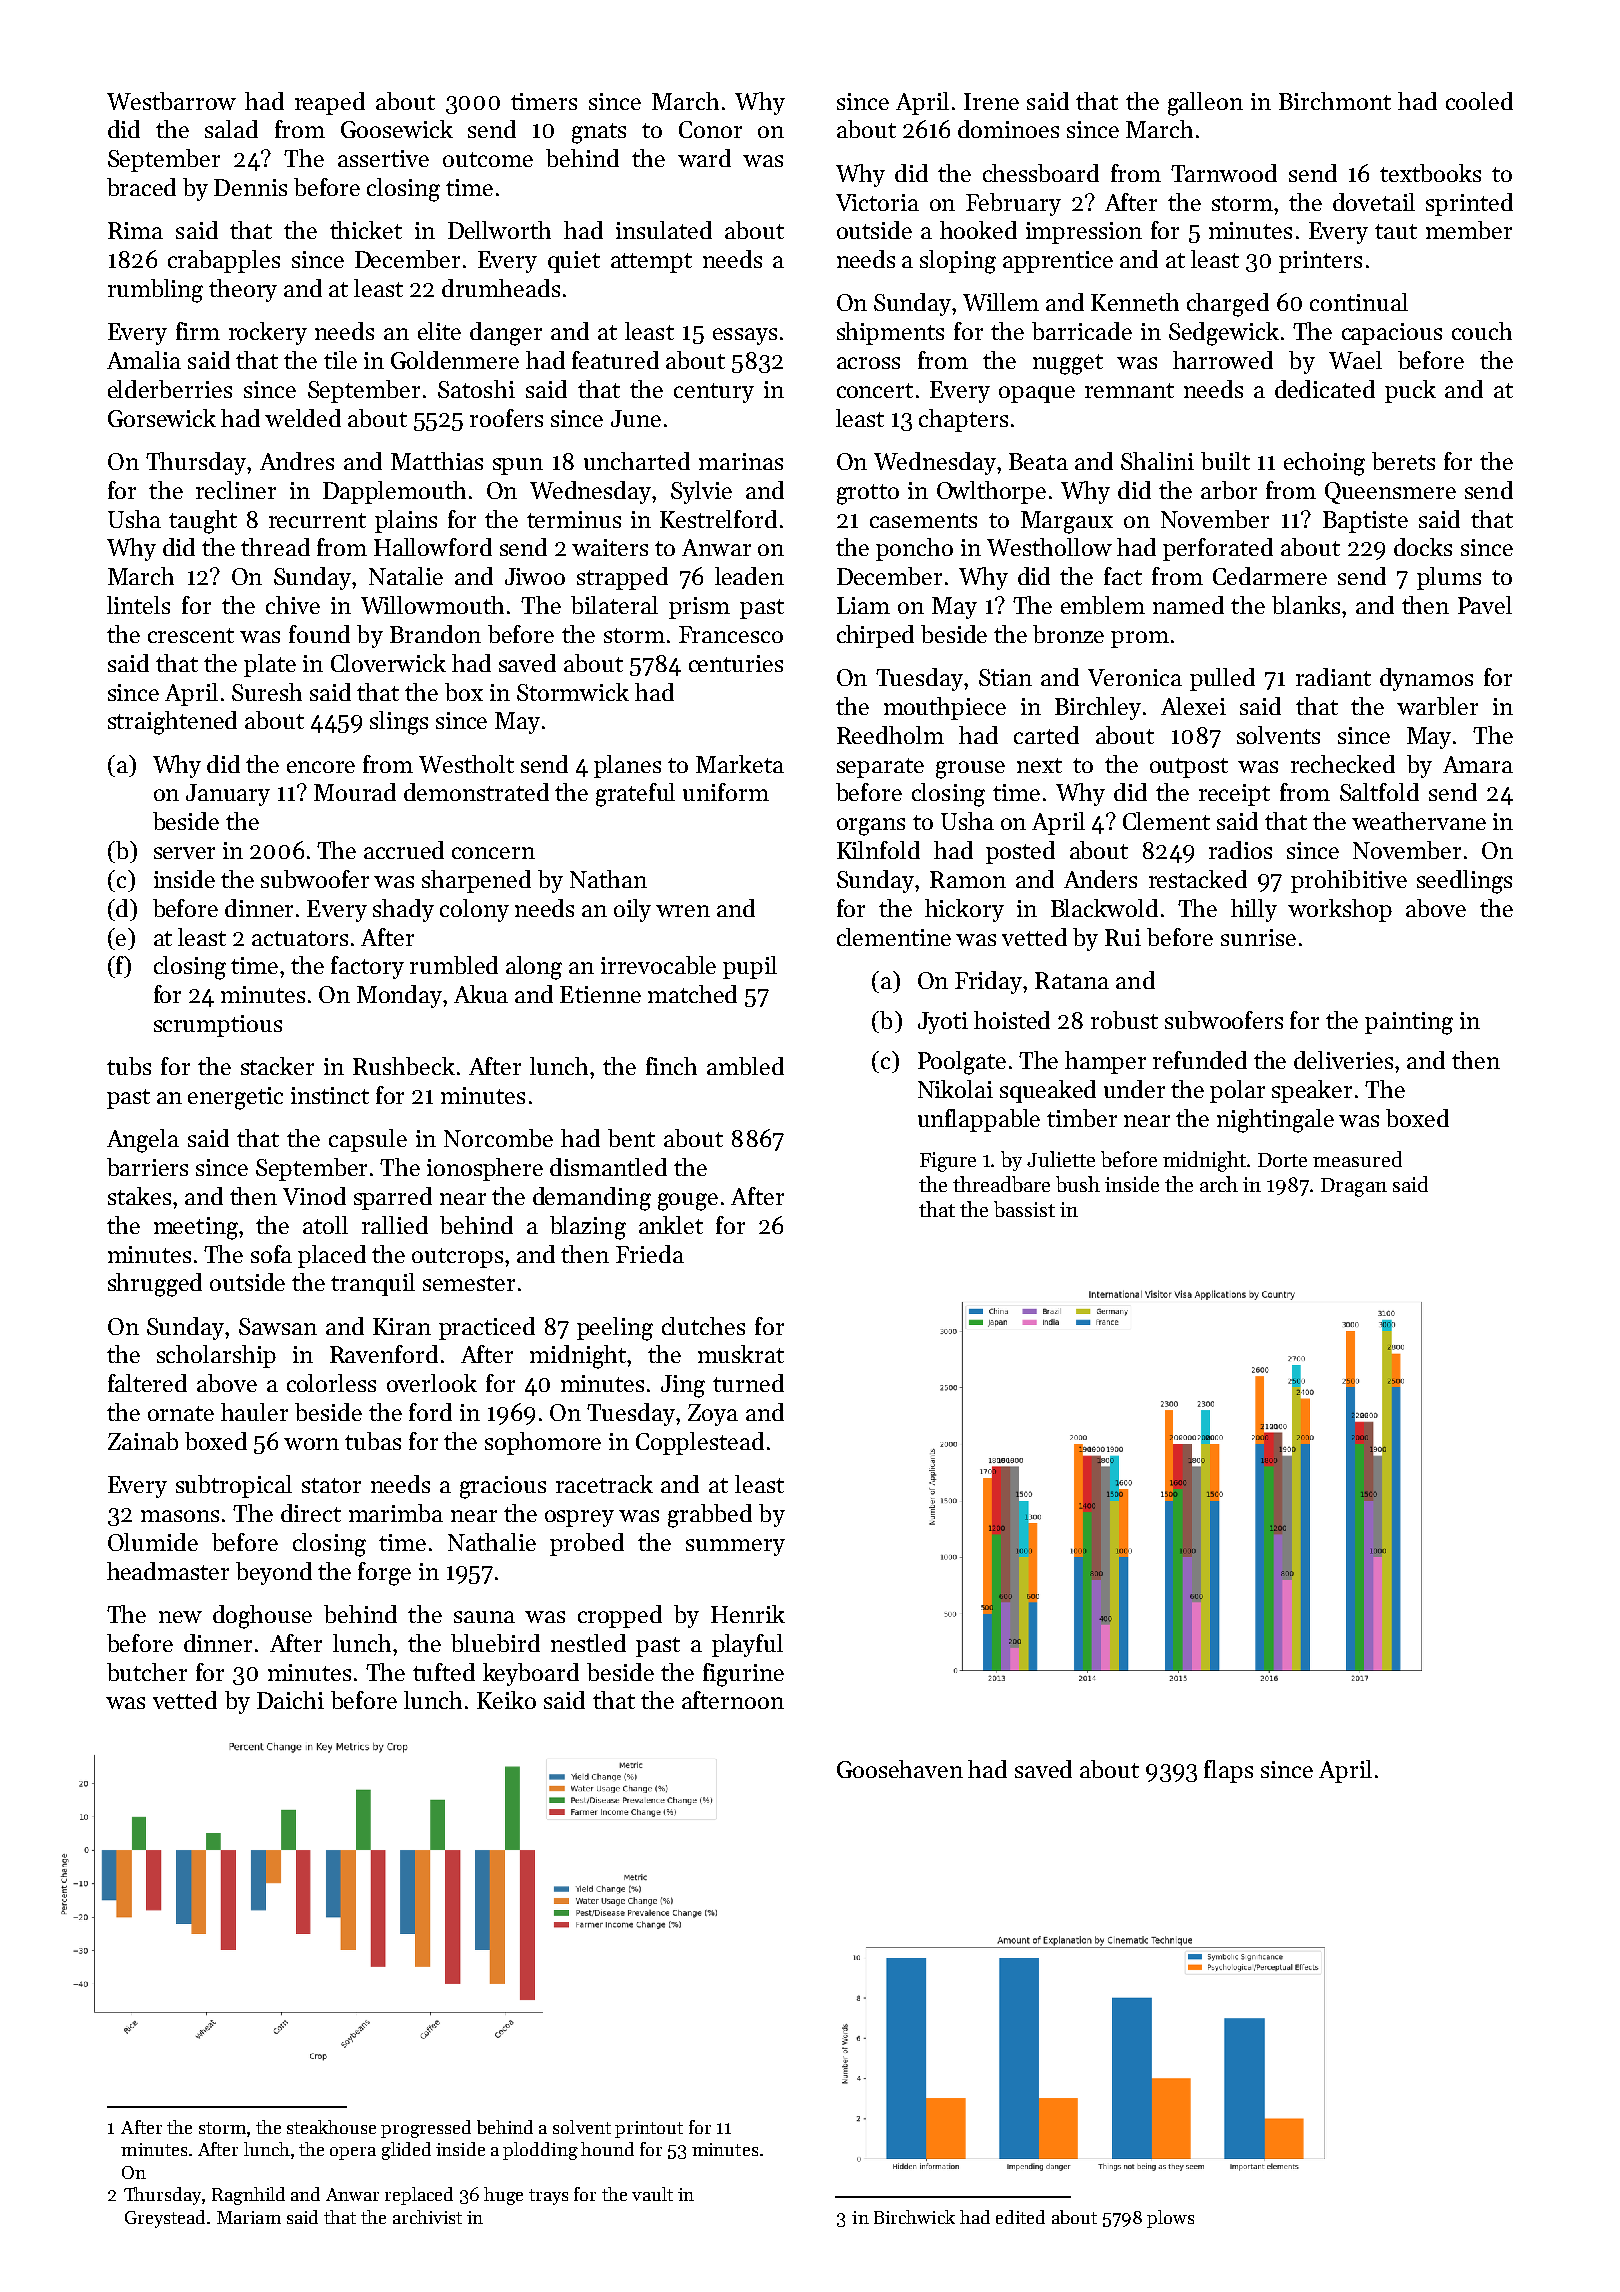  What do you see at coordinates (1482, 331) in the screenshot?
I see `couch` at bounding box center [1482, 331].
